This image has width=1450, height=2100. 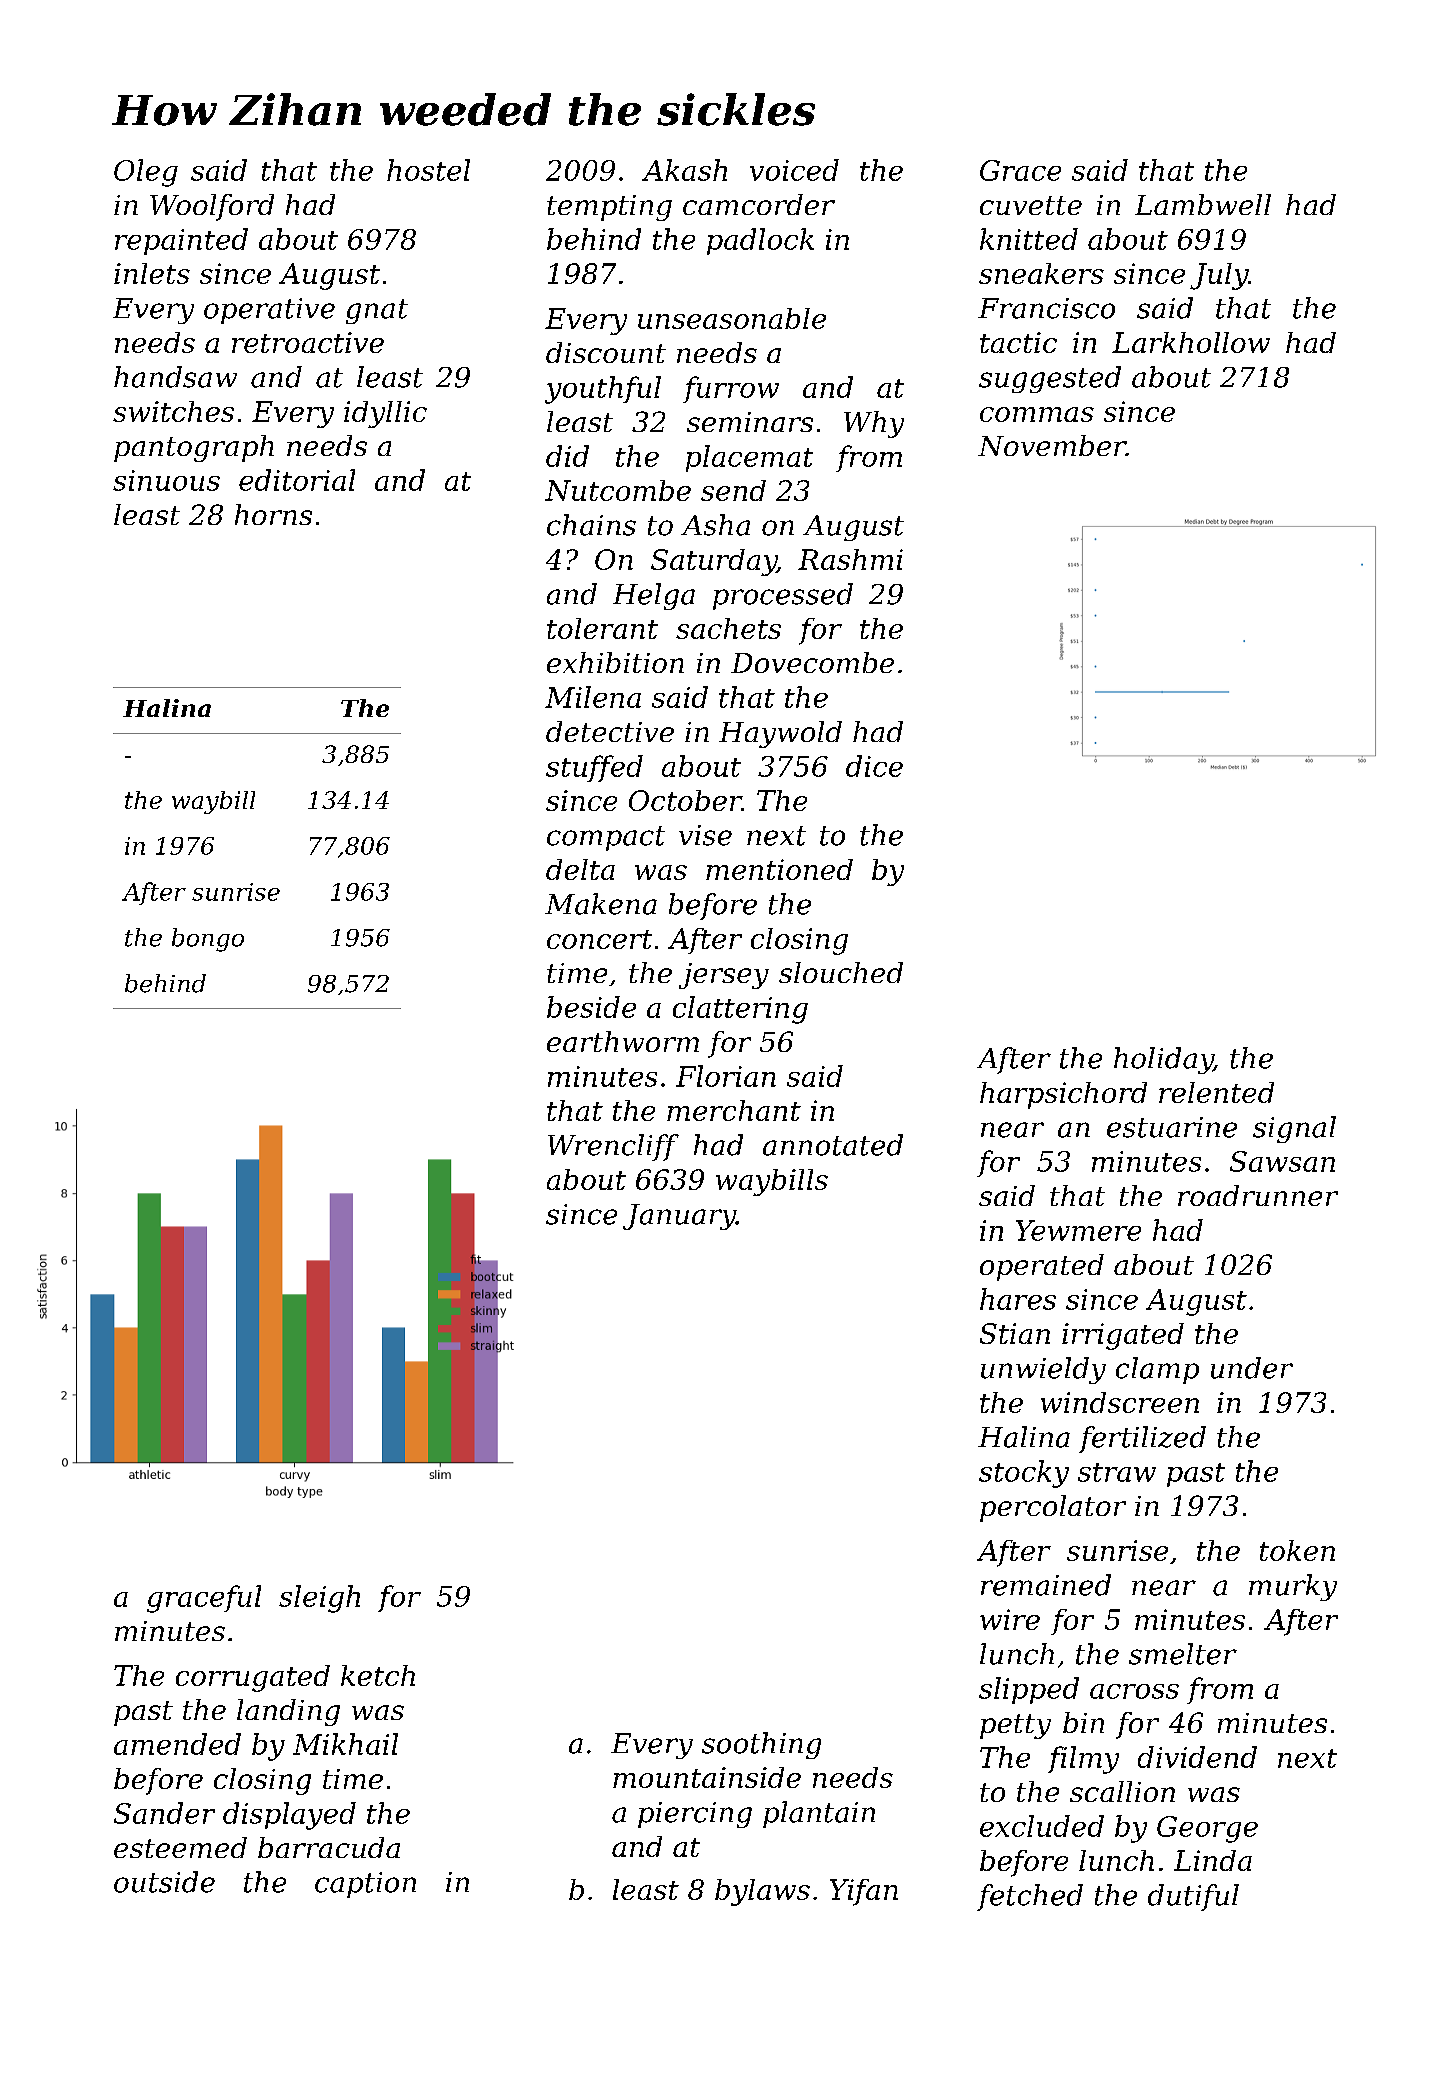 I want to click on horns, so click(x=273, y=514).
